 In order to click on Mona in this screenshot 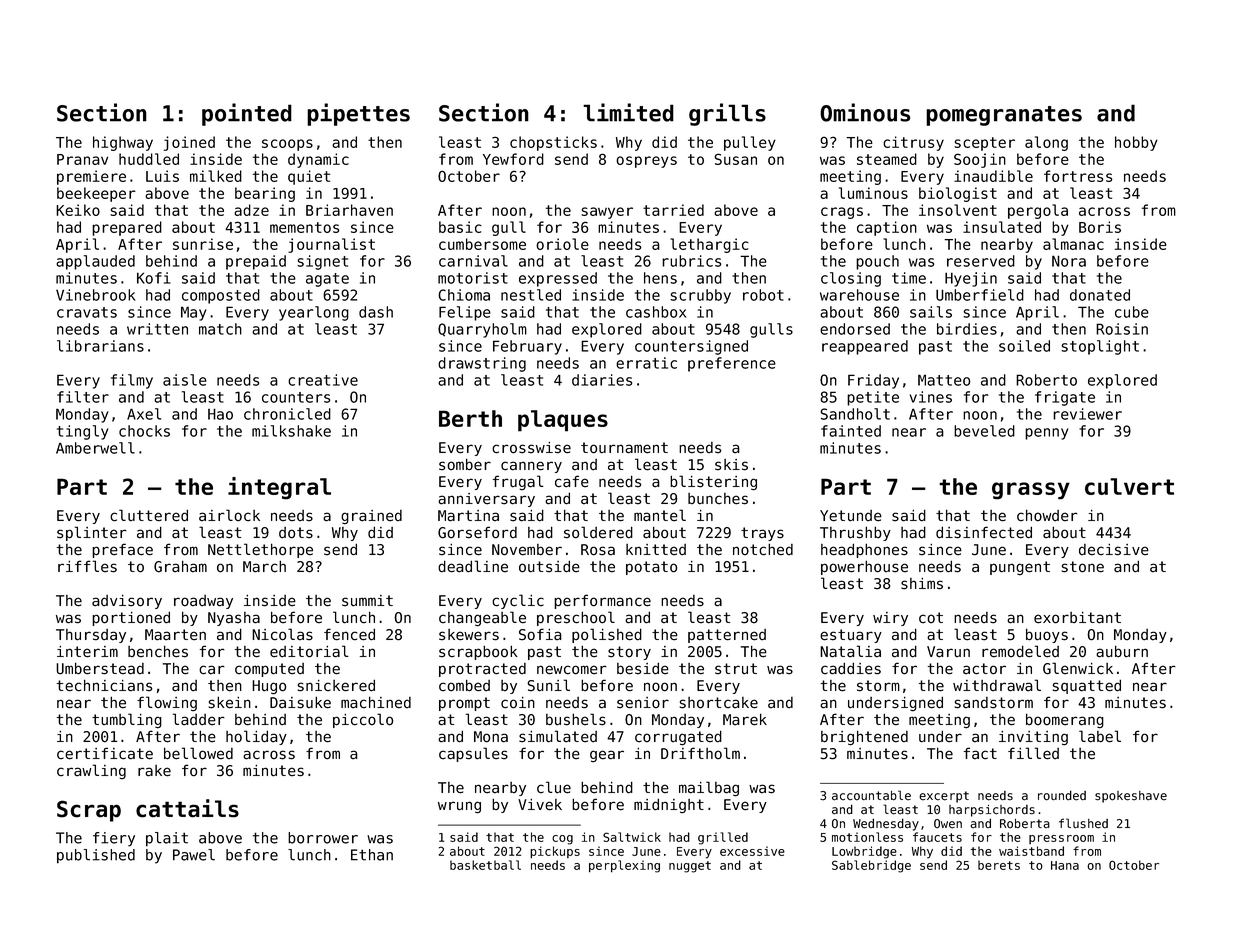, I will do `click(491, 737)`.
